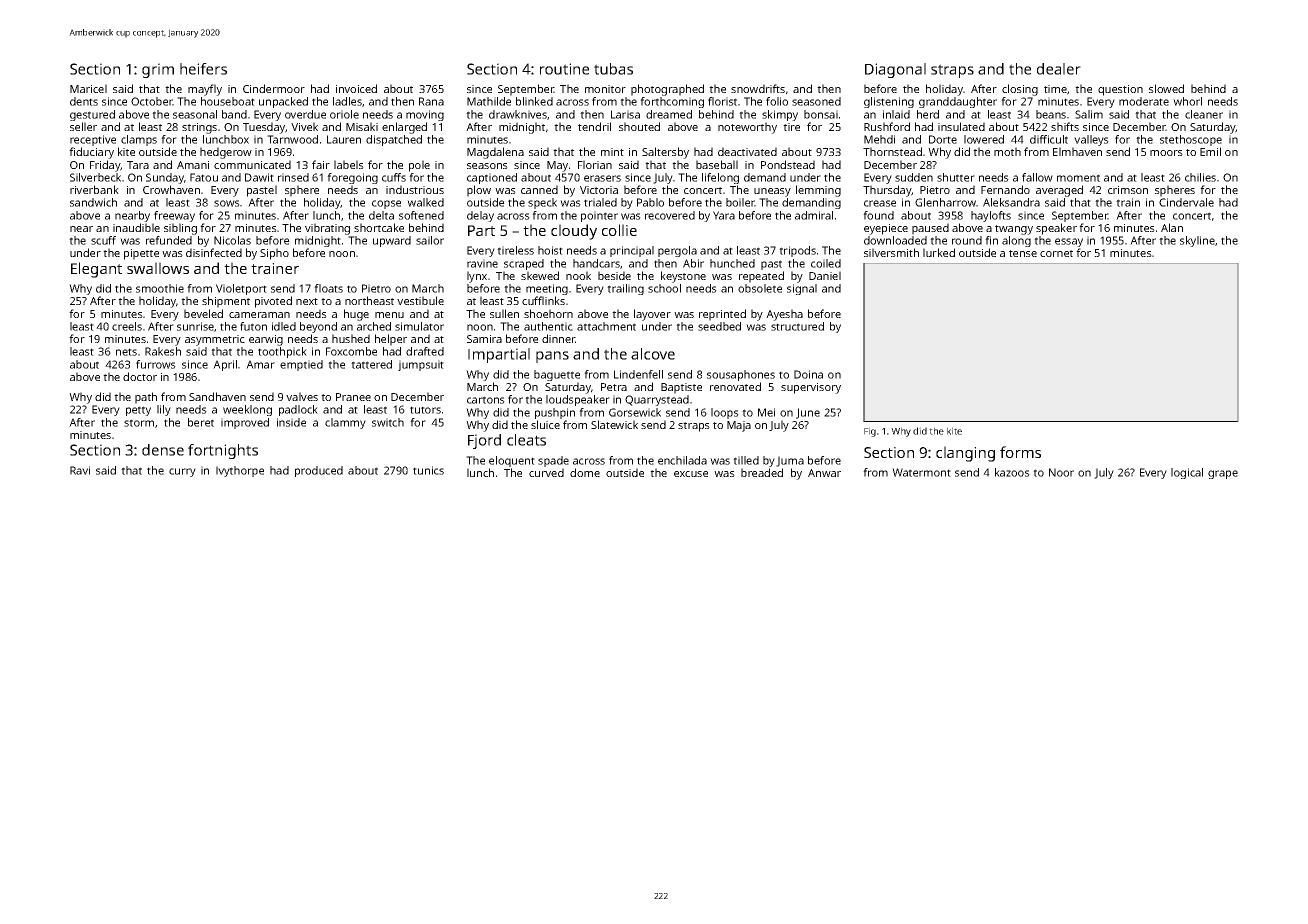  What do you see at coordinates (1197, 241) in the screenshot?
I see `skyline` at bounding box center [1197, 241].
